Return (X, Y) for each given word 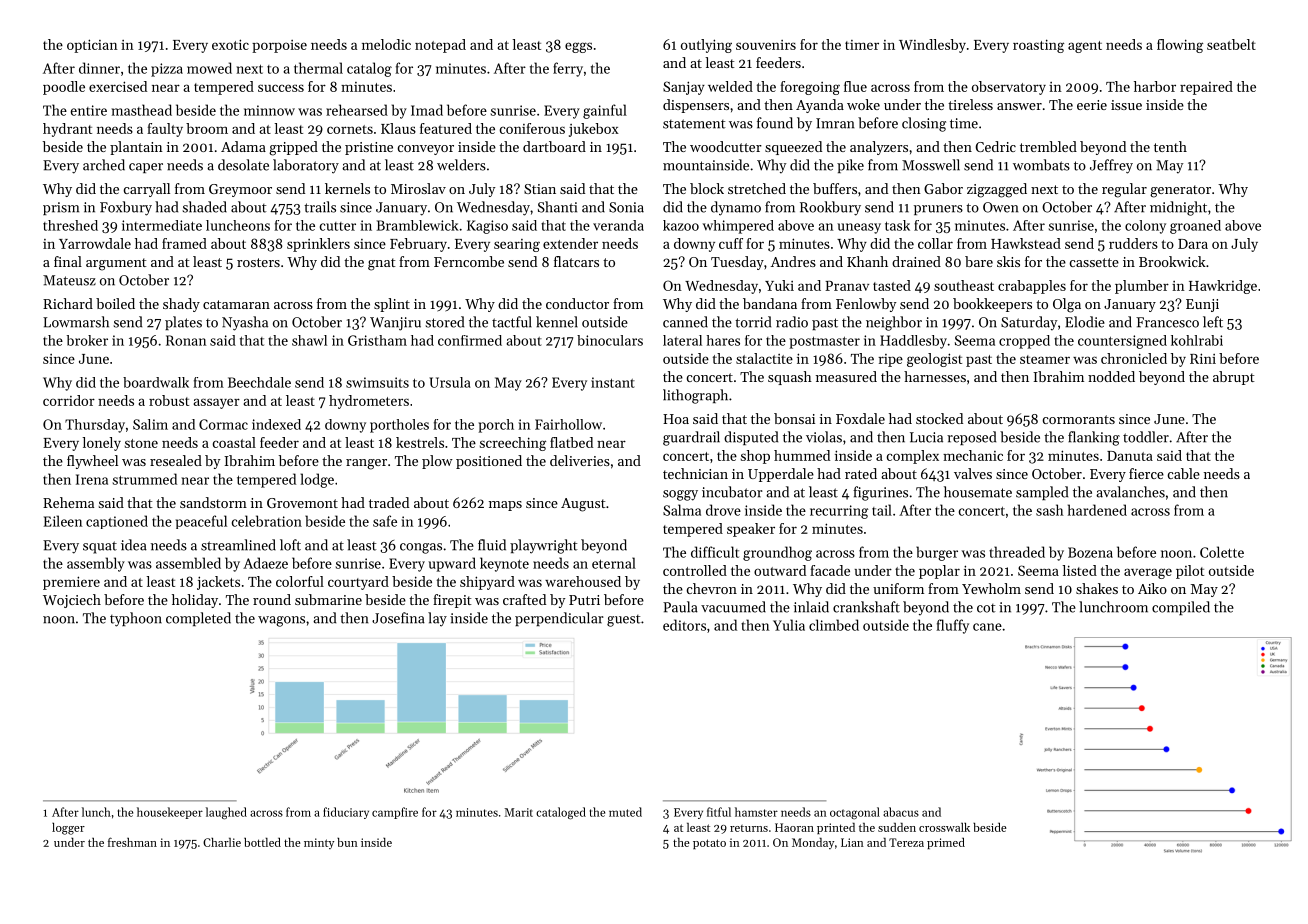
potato (709, 844)
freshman (132, 842)
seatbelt (1231, 44)
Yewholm (991, 588)
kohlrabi (1197, 340)
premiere (71, 583)
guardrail (691, 438)
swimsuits (377, 382)
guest (624, 621)
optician (92, 46)
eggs (578, 47)
